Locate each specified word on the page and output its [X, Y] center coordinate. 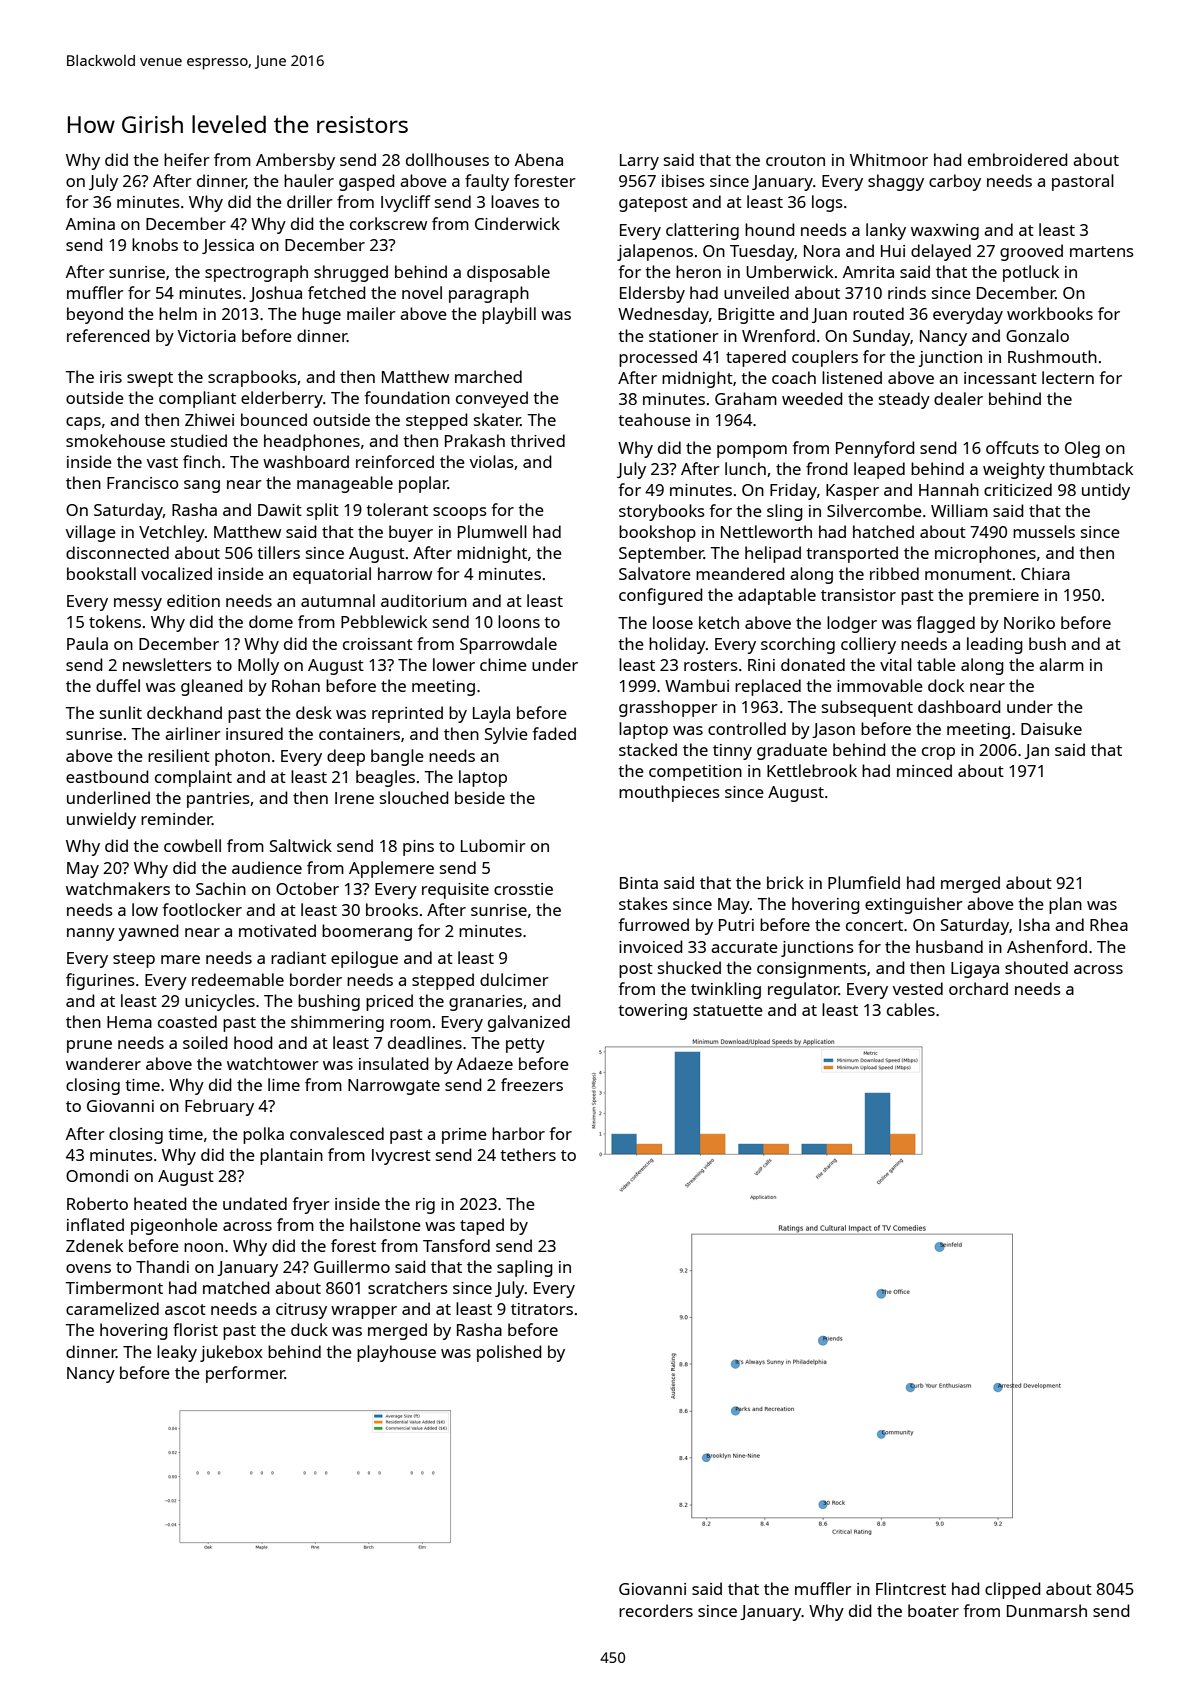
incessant [1000, 378]
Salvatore [655, 573]
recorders [656, 1610]
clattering [702, 231]
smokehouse [115, 440]
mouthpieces [669, 793]
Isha [1034, 924]
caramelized [112, 1308]
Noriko [1029, 622]
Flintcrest [911, 1588]
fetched [337, 292]
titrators [542, 1309]
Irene [354, 798]
